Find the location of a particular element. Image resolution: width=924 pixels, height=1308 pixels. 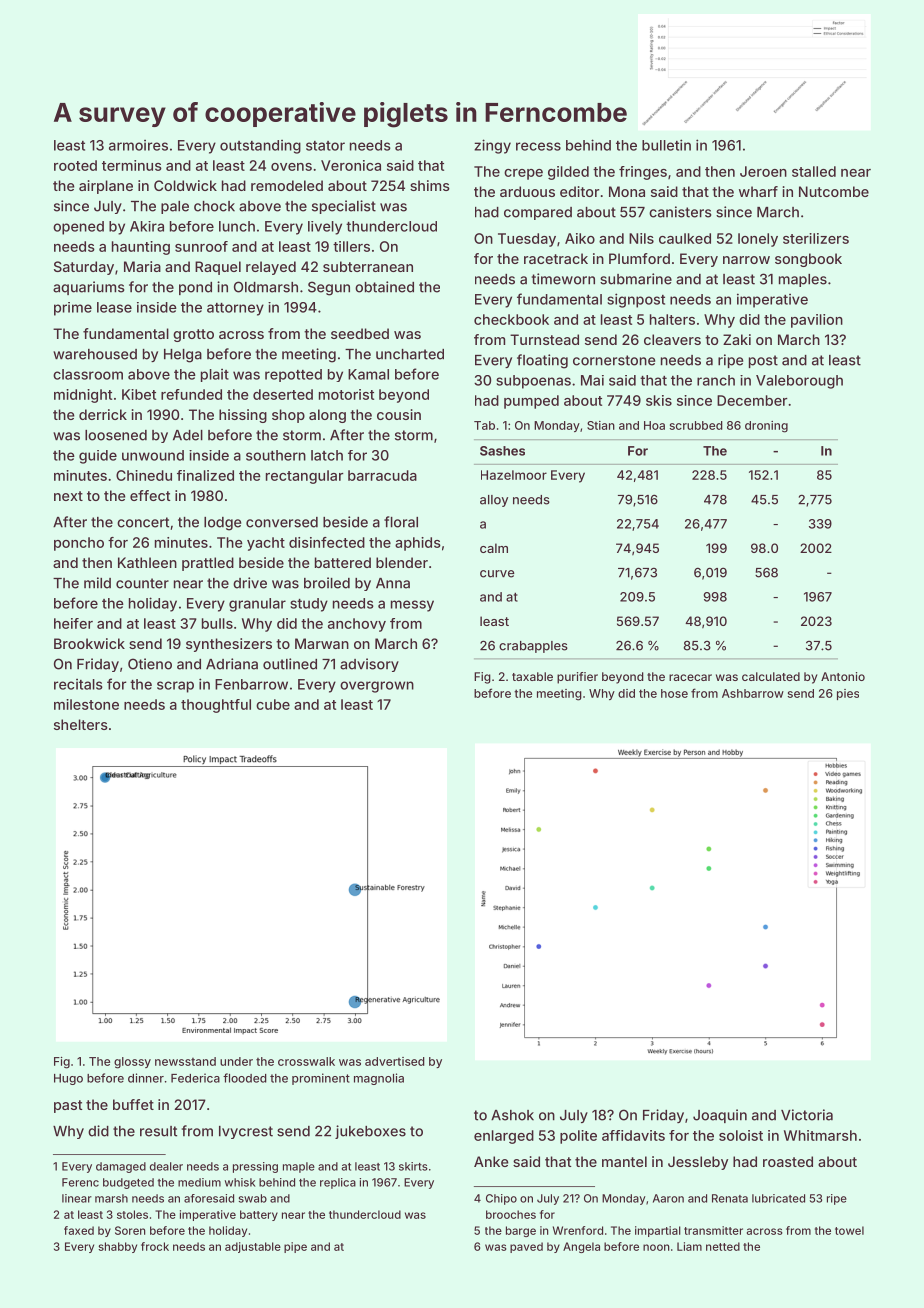

taxable is located at coordinates (532, 676).
